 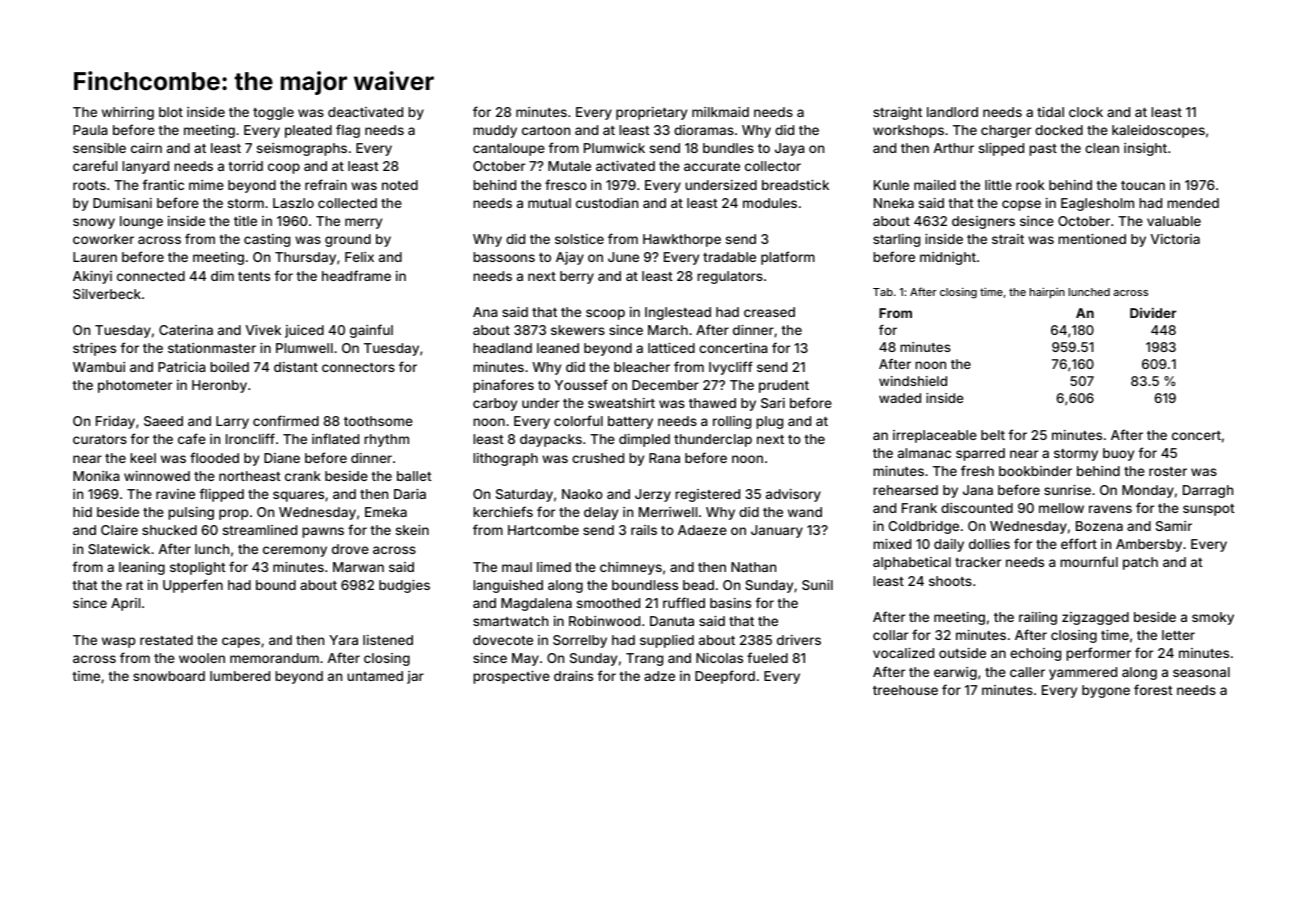 I want to click on Marwan, so click(x=358, y=567).
